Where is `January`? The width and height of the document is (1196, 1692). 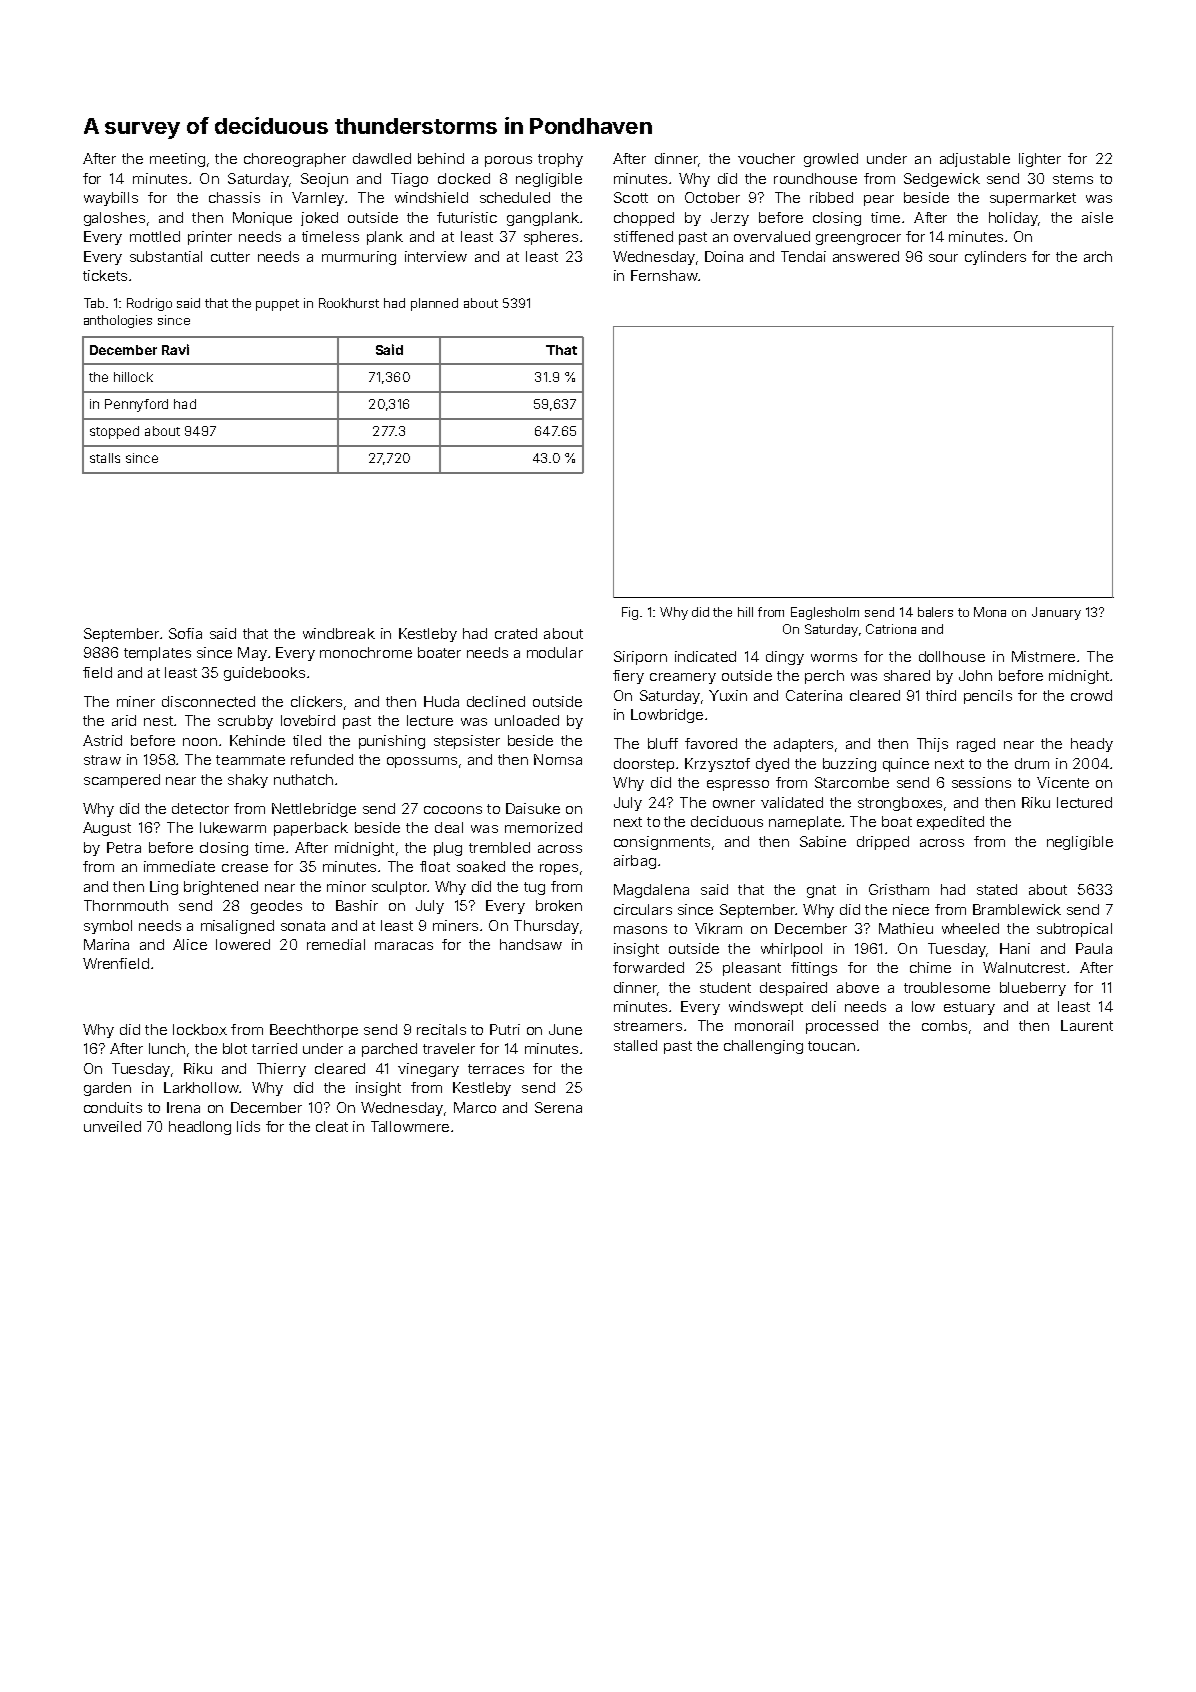
January is located at coordinates (1056, 613).
